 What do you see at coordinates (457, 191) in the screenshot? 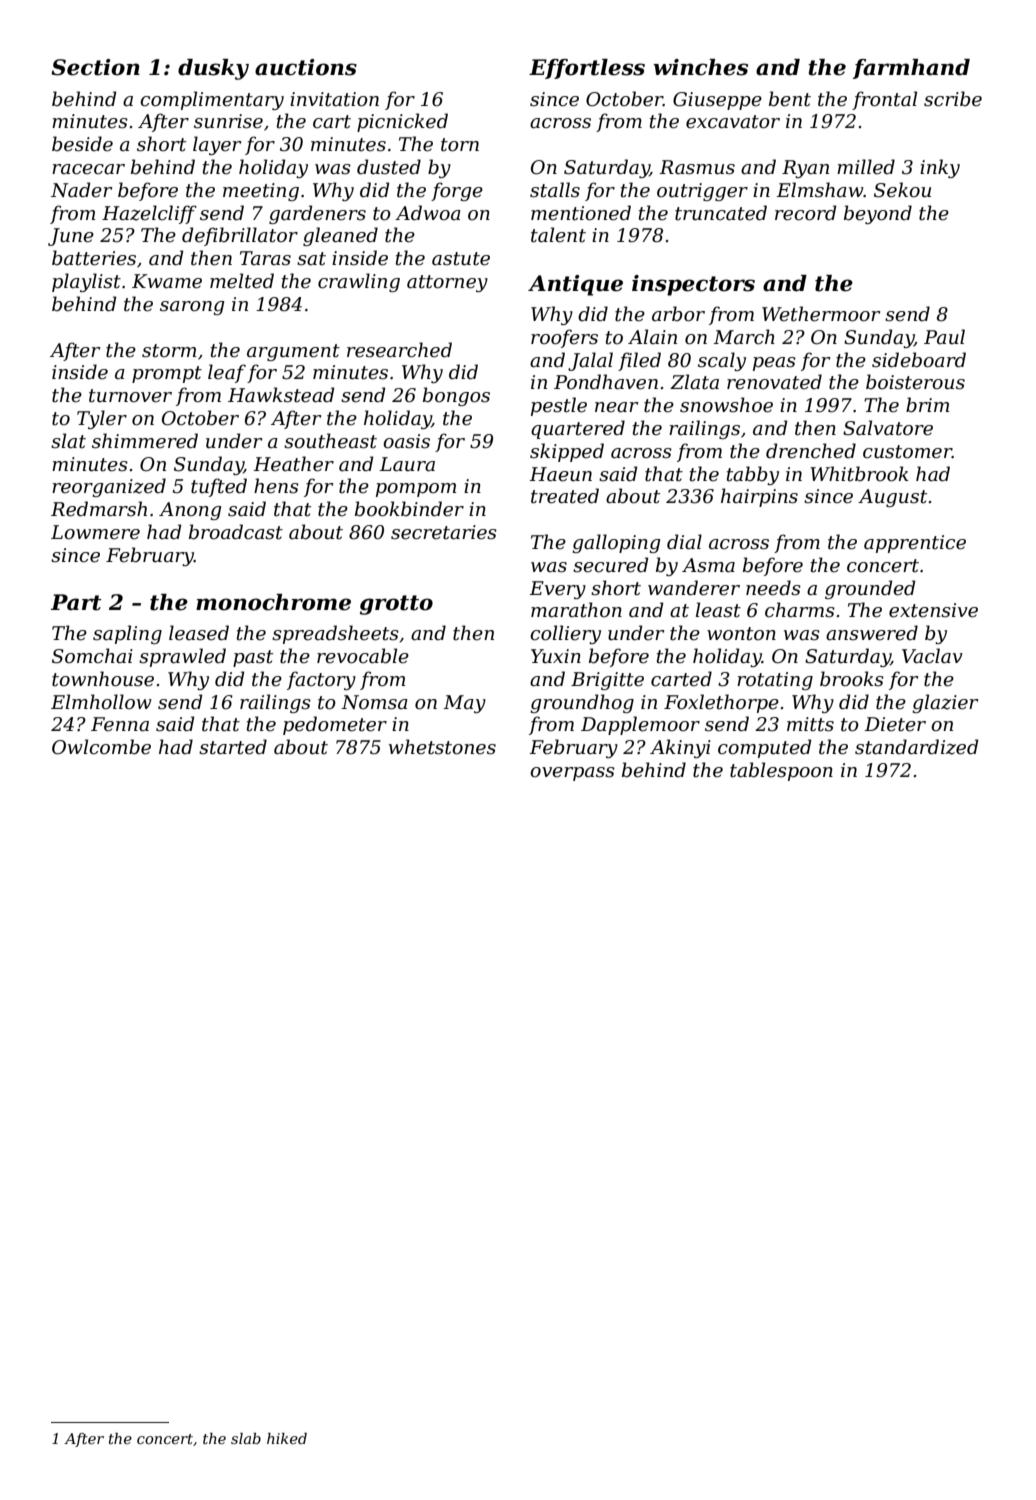
I see `forge` at bounding box center [457, 191].
